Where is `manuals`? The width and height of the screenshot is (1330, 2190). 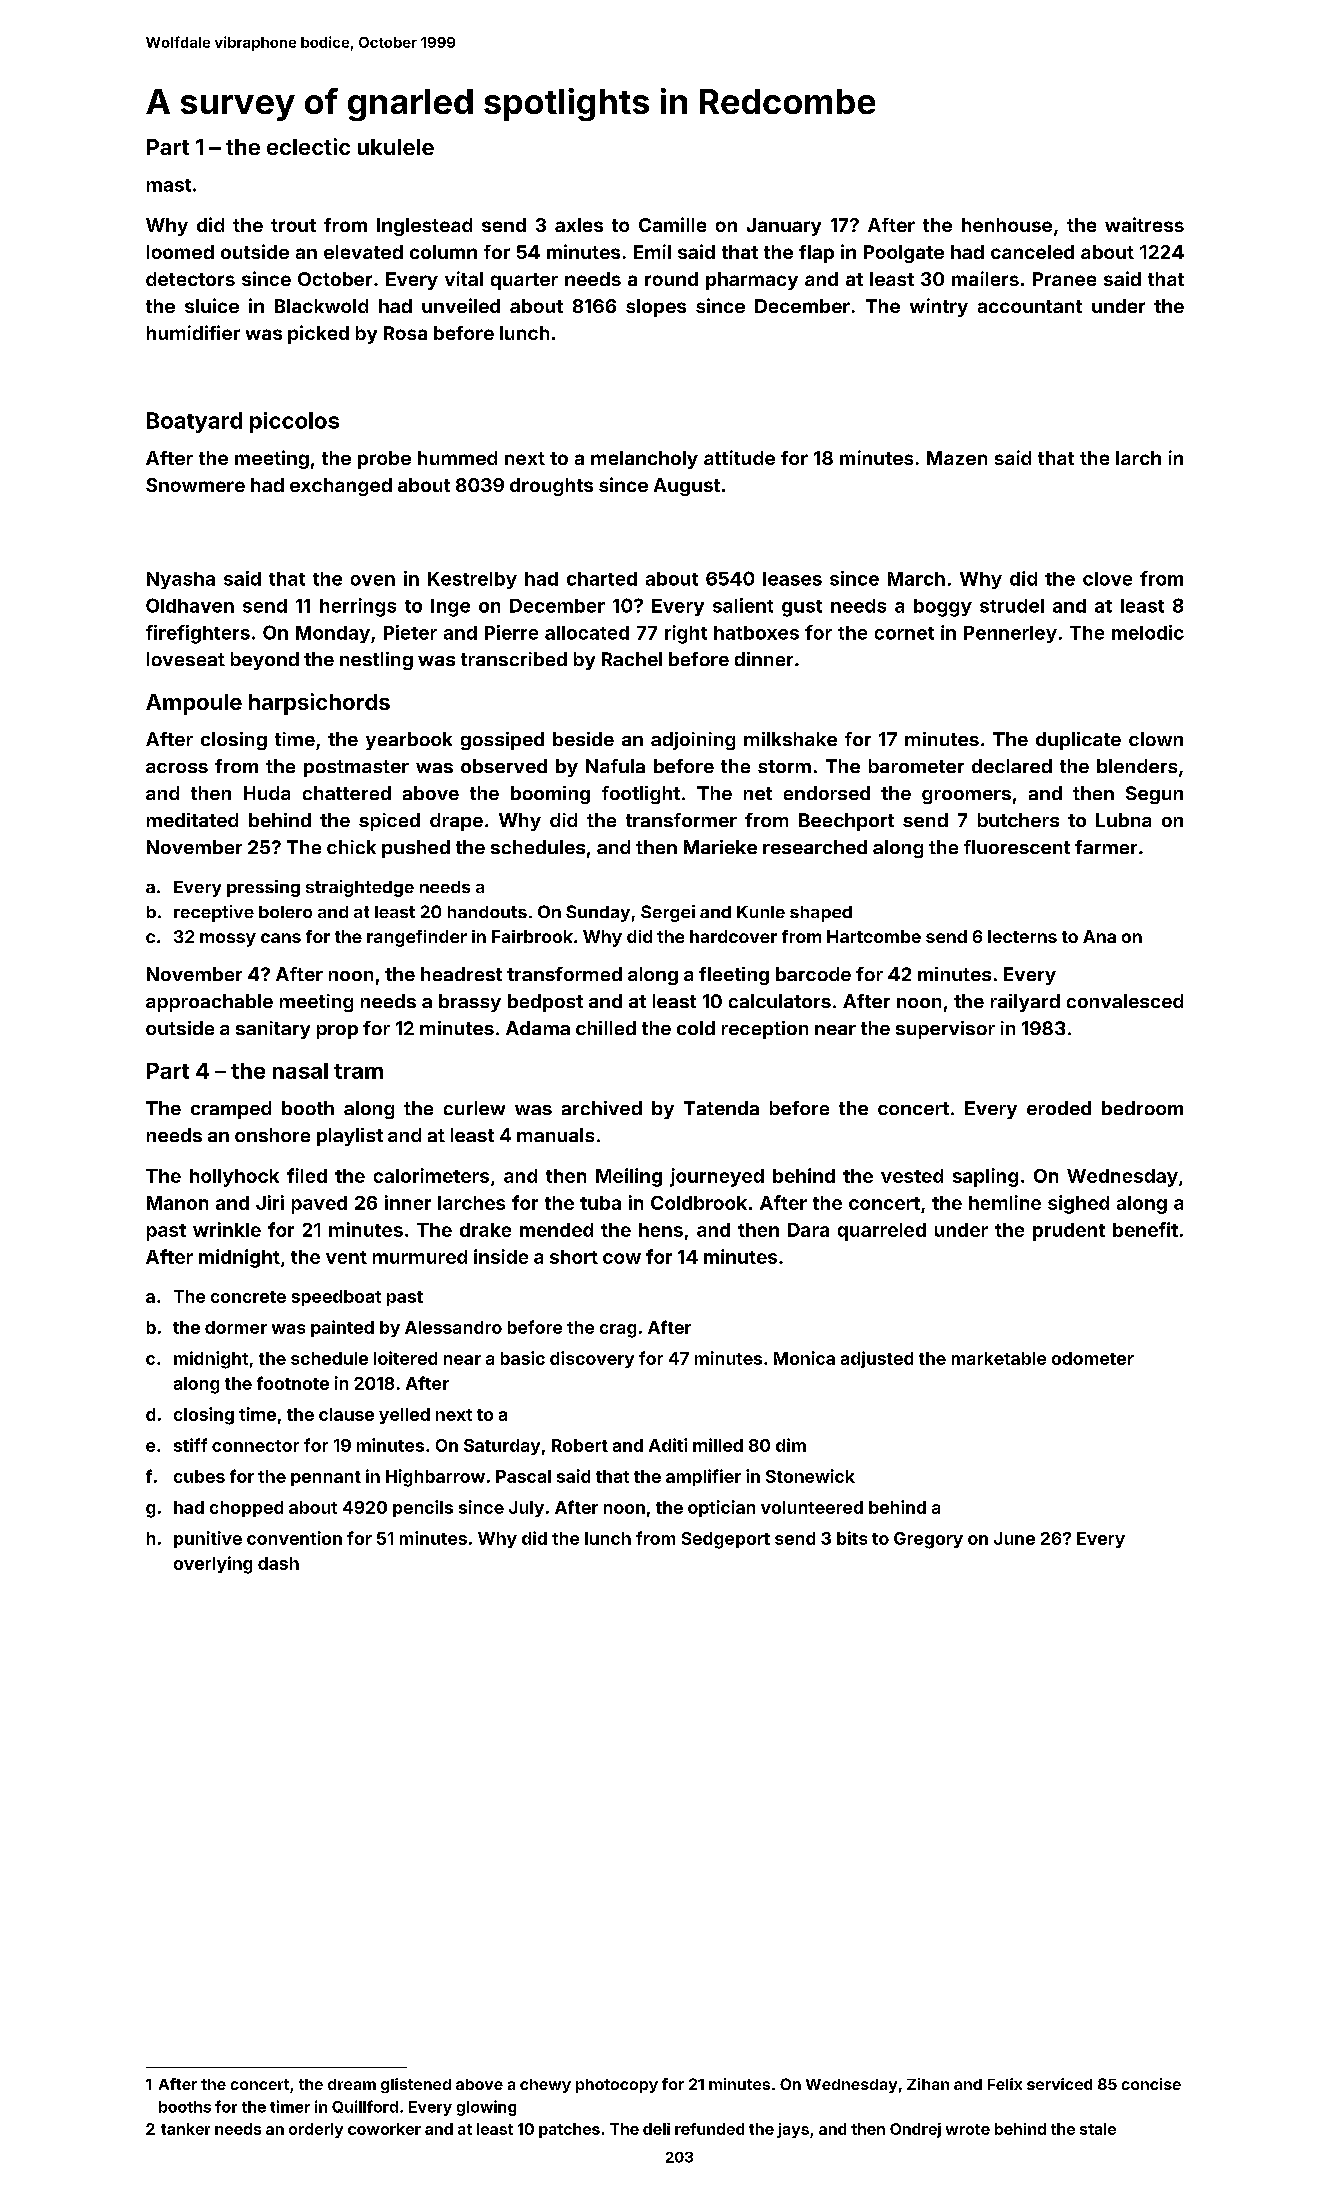
manuals is located at coordinates (555, 1135).
